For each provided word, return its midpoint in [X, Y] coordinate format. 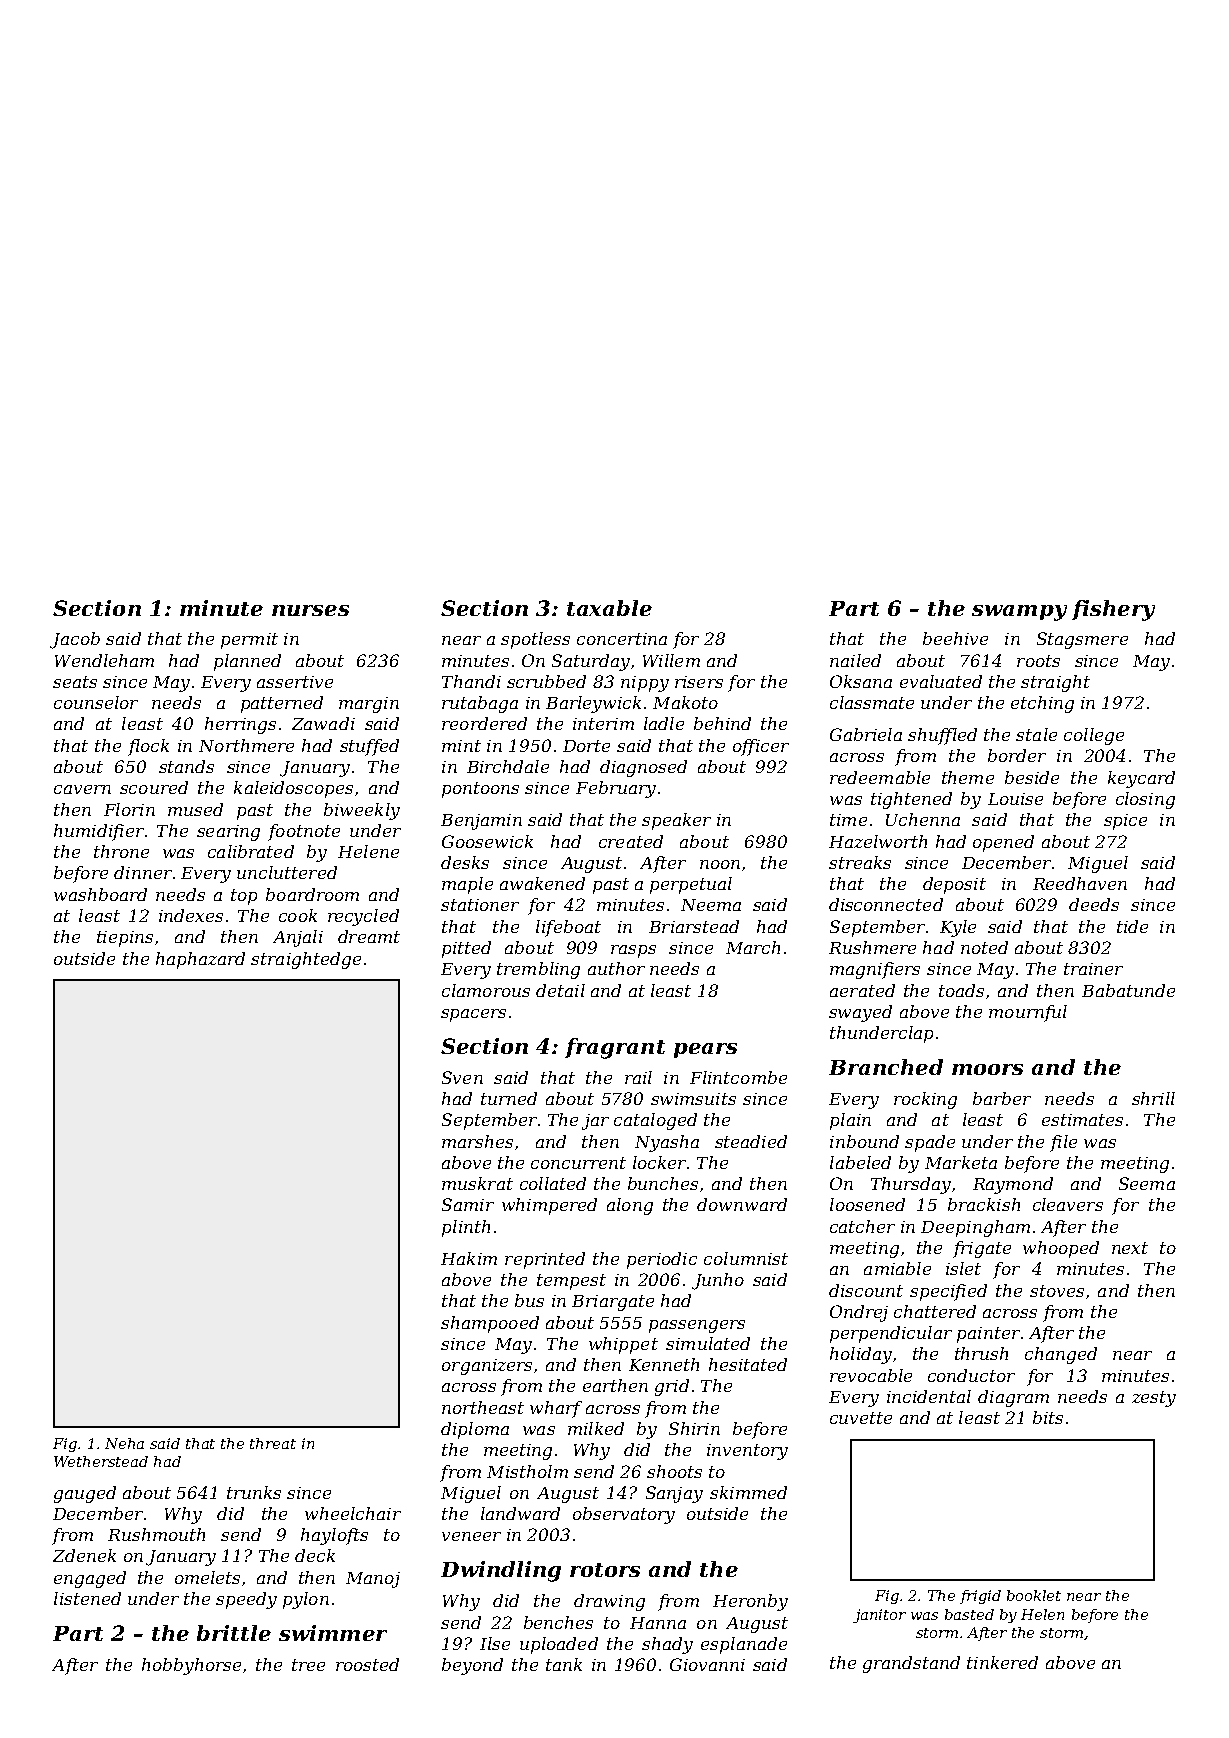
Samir [468, 1204]
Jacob [75, 640]
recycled [363, 917]
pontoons [480, 790]
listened [87, 1598]
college [1094, 736]
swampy [1019, 613]
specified [948, 1292]
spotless [535, 640]
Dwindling [501, 1571]
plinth [466, 1228]
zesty [1154, 1399]
